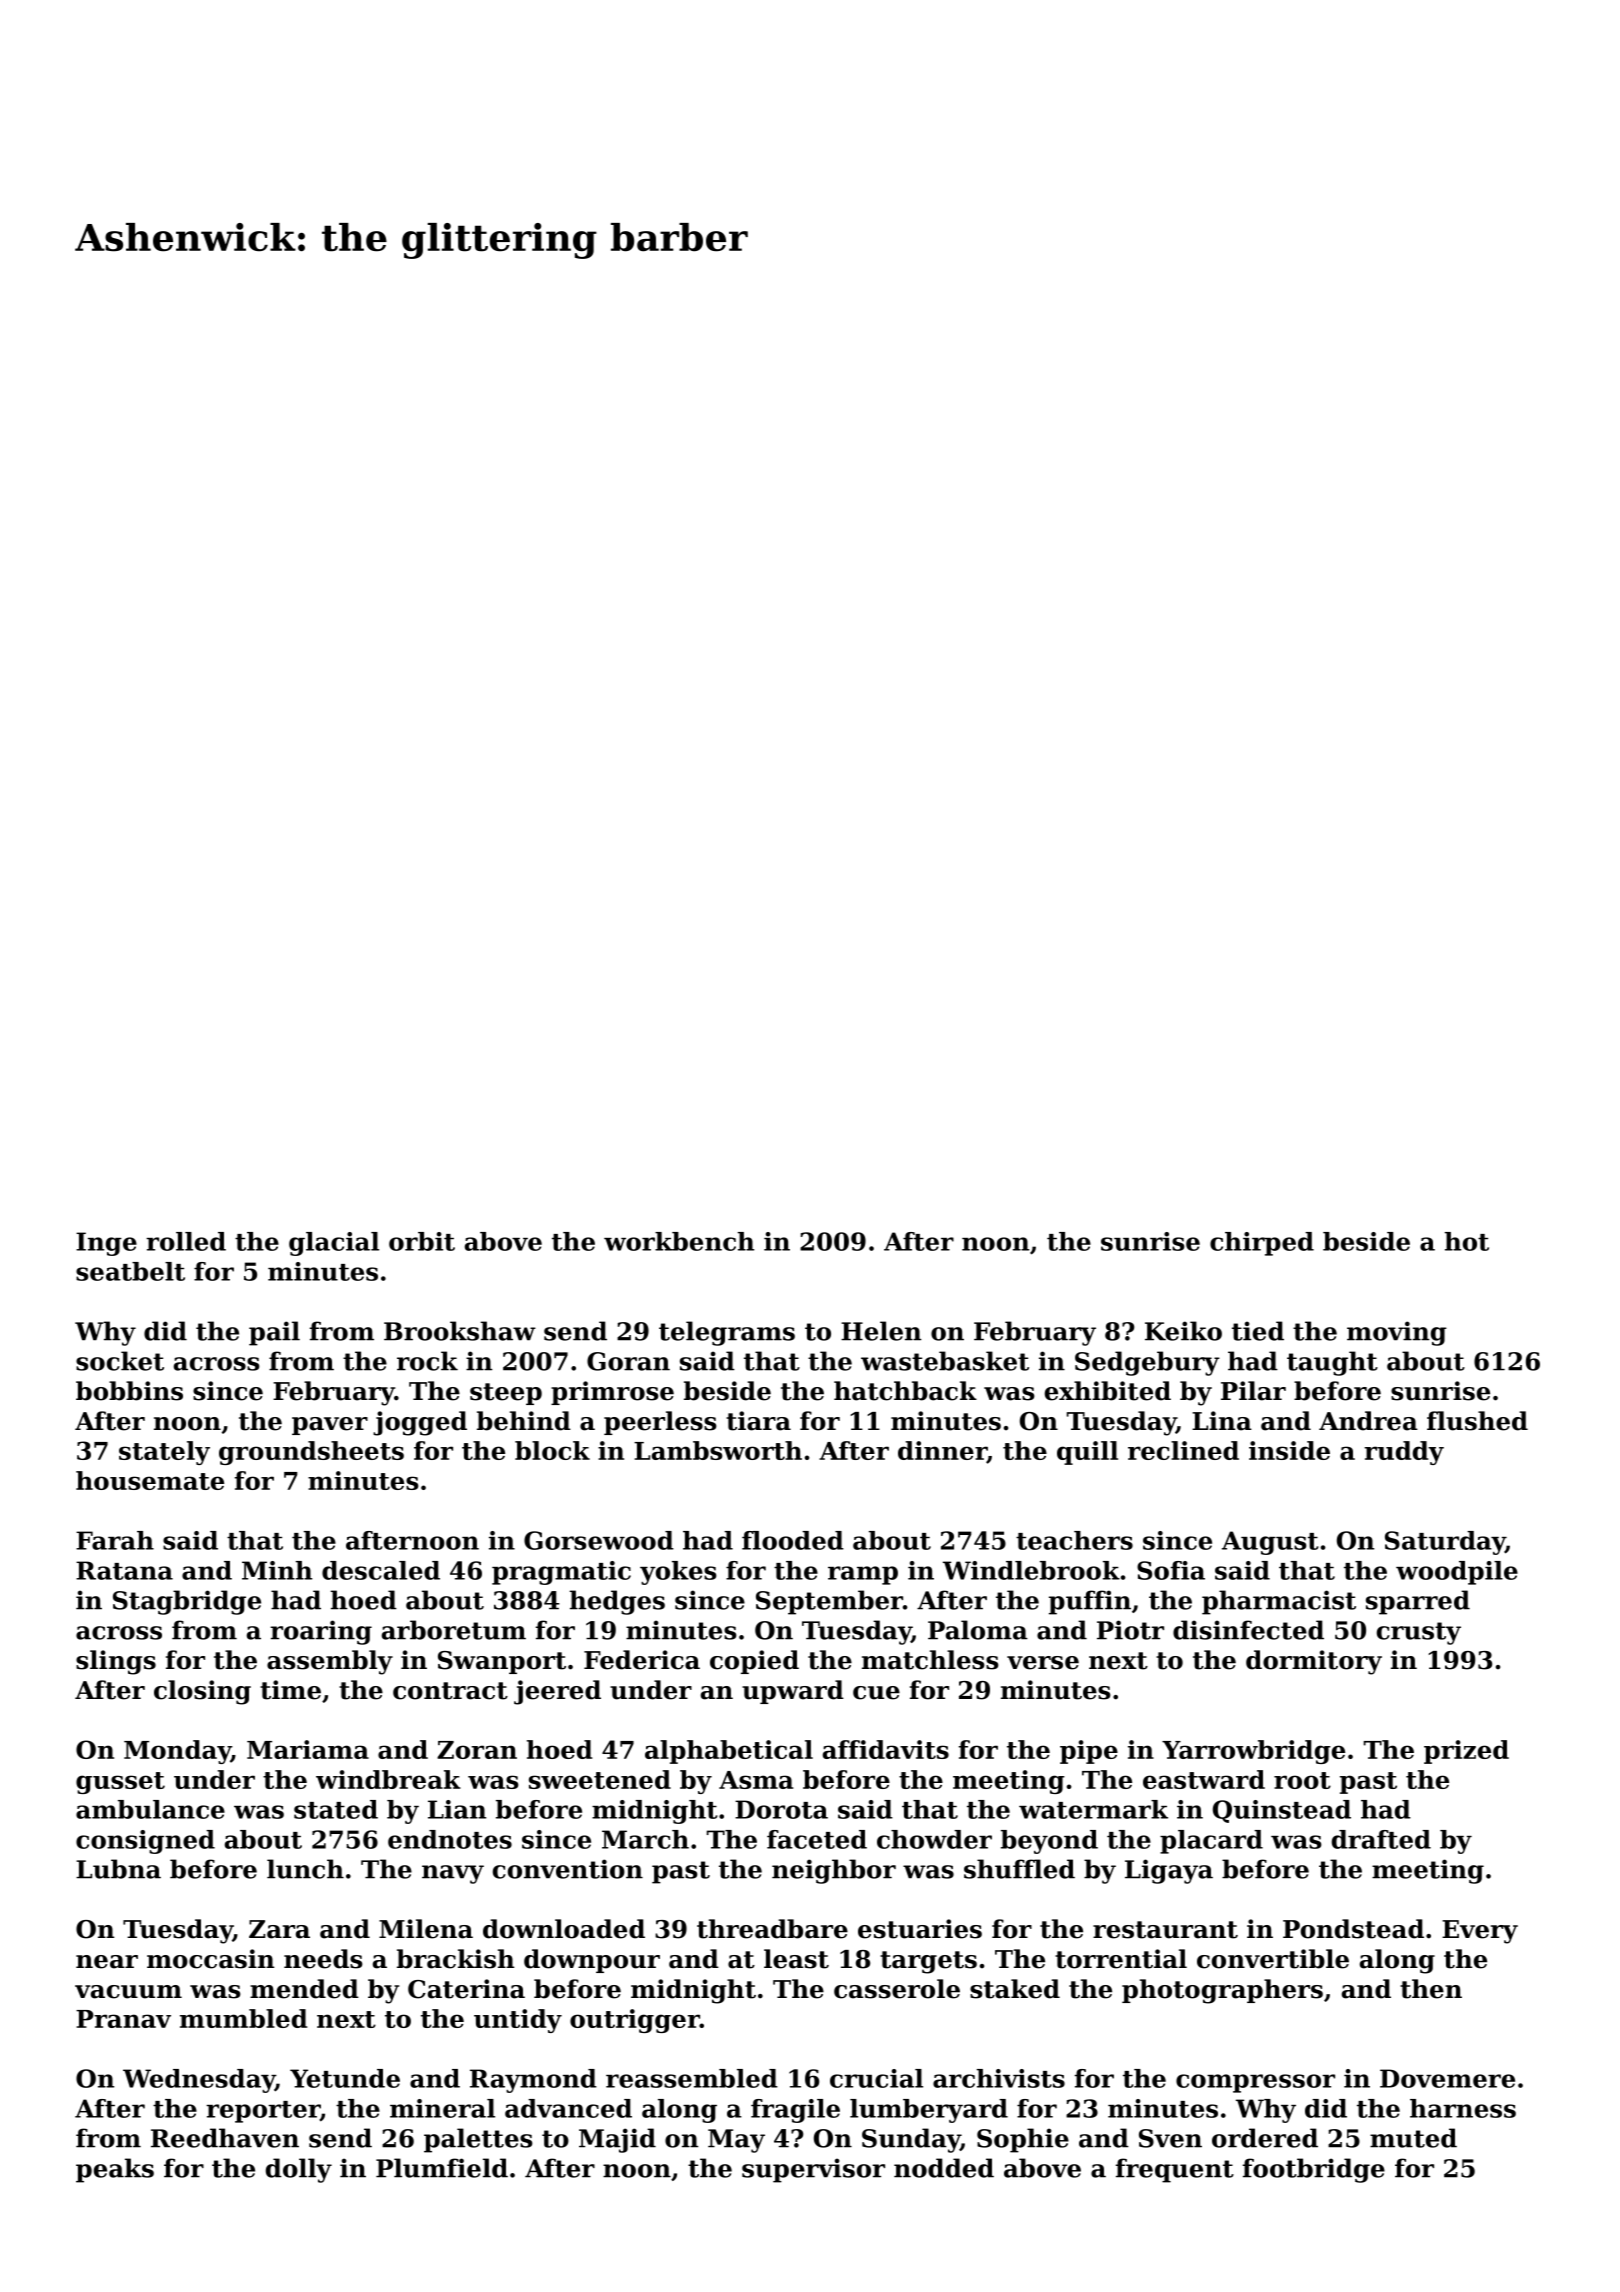 The width and height of the screenshot is (1620, 2292). I want to click on chirped, so click(1262, 1244).
